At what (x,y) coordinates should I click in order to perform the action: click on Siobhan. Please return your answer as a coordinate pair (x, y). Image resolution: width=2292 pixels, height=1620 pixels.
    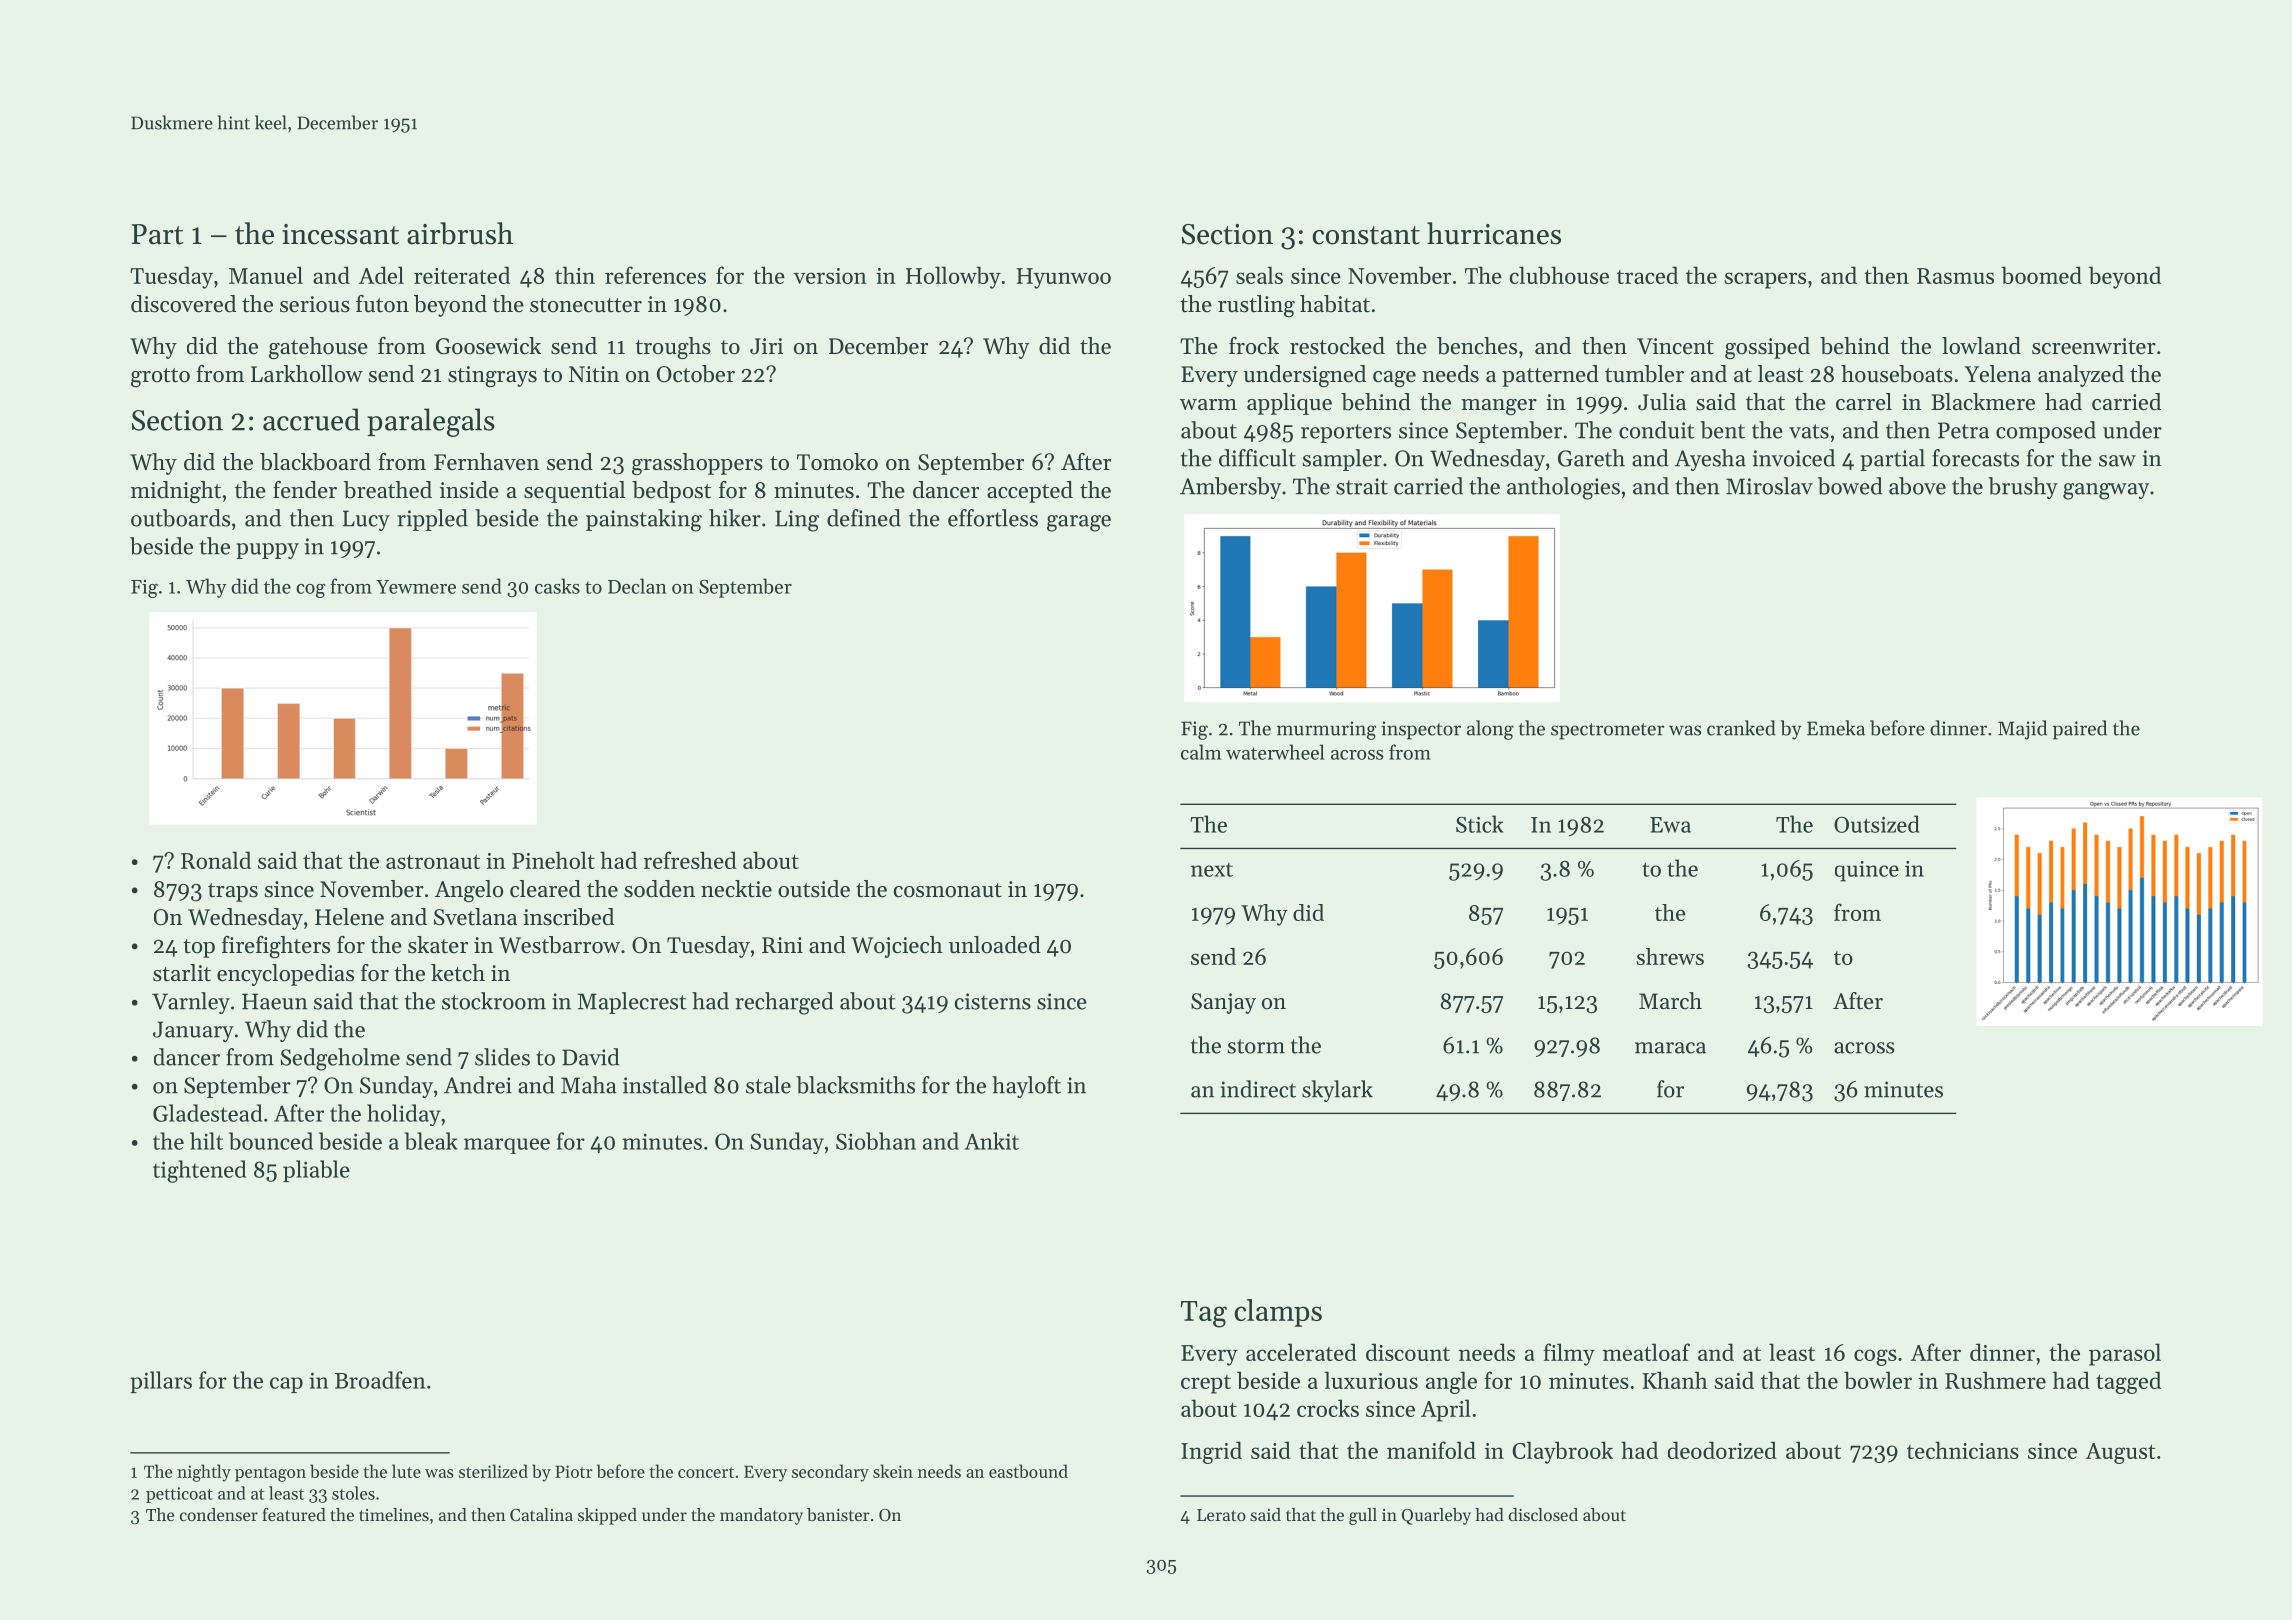
    Looking at the image, I should click on (876, 1141).
